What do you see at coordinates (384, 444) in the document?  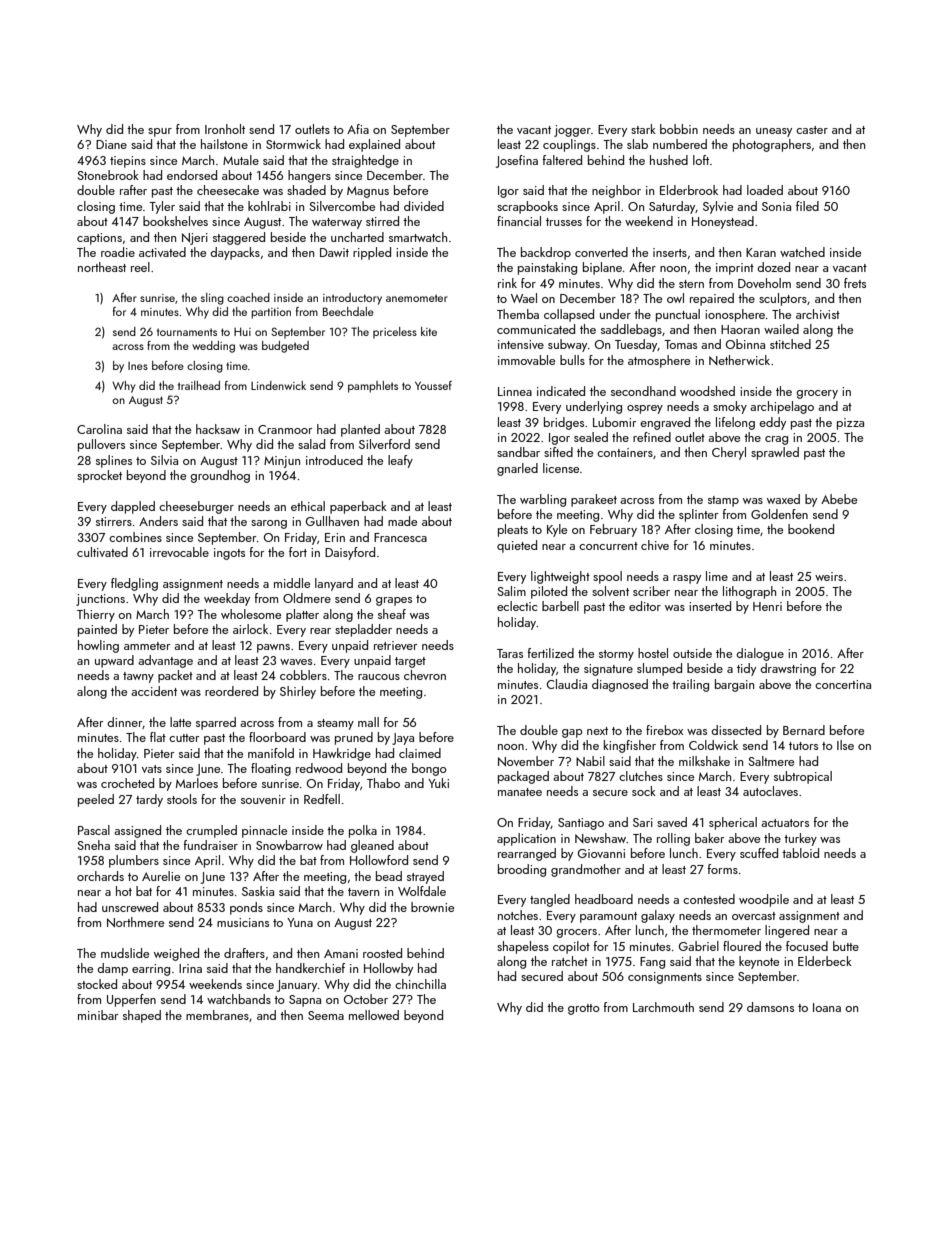 I see `Silverford` at bounding box center [384, 444].
